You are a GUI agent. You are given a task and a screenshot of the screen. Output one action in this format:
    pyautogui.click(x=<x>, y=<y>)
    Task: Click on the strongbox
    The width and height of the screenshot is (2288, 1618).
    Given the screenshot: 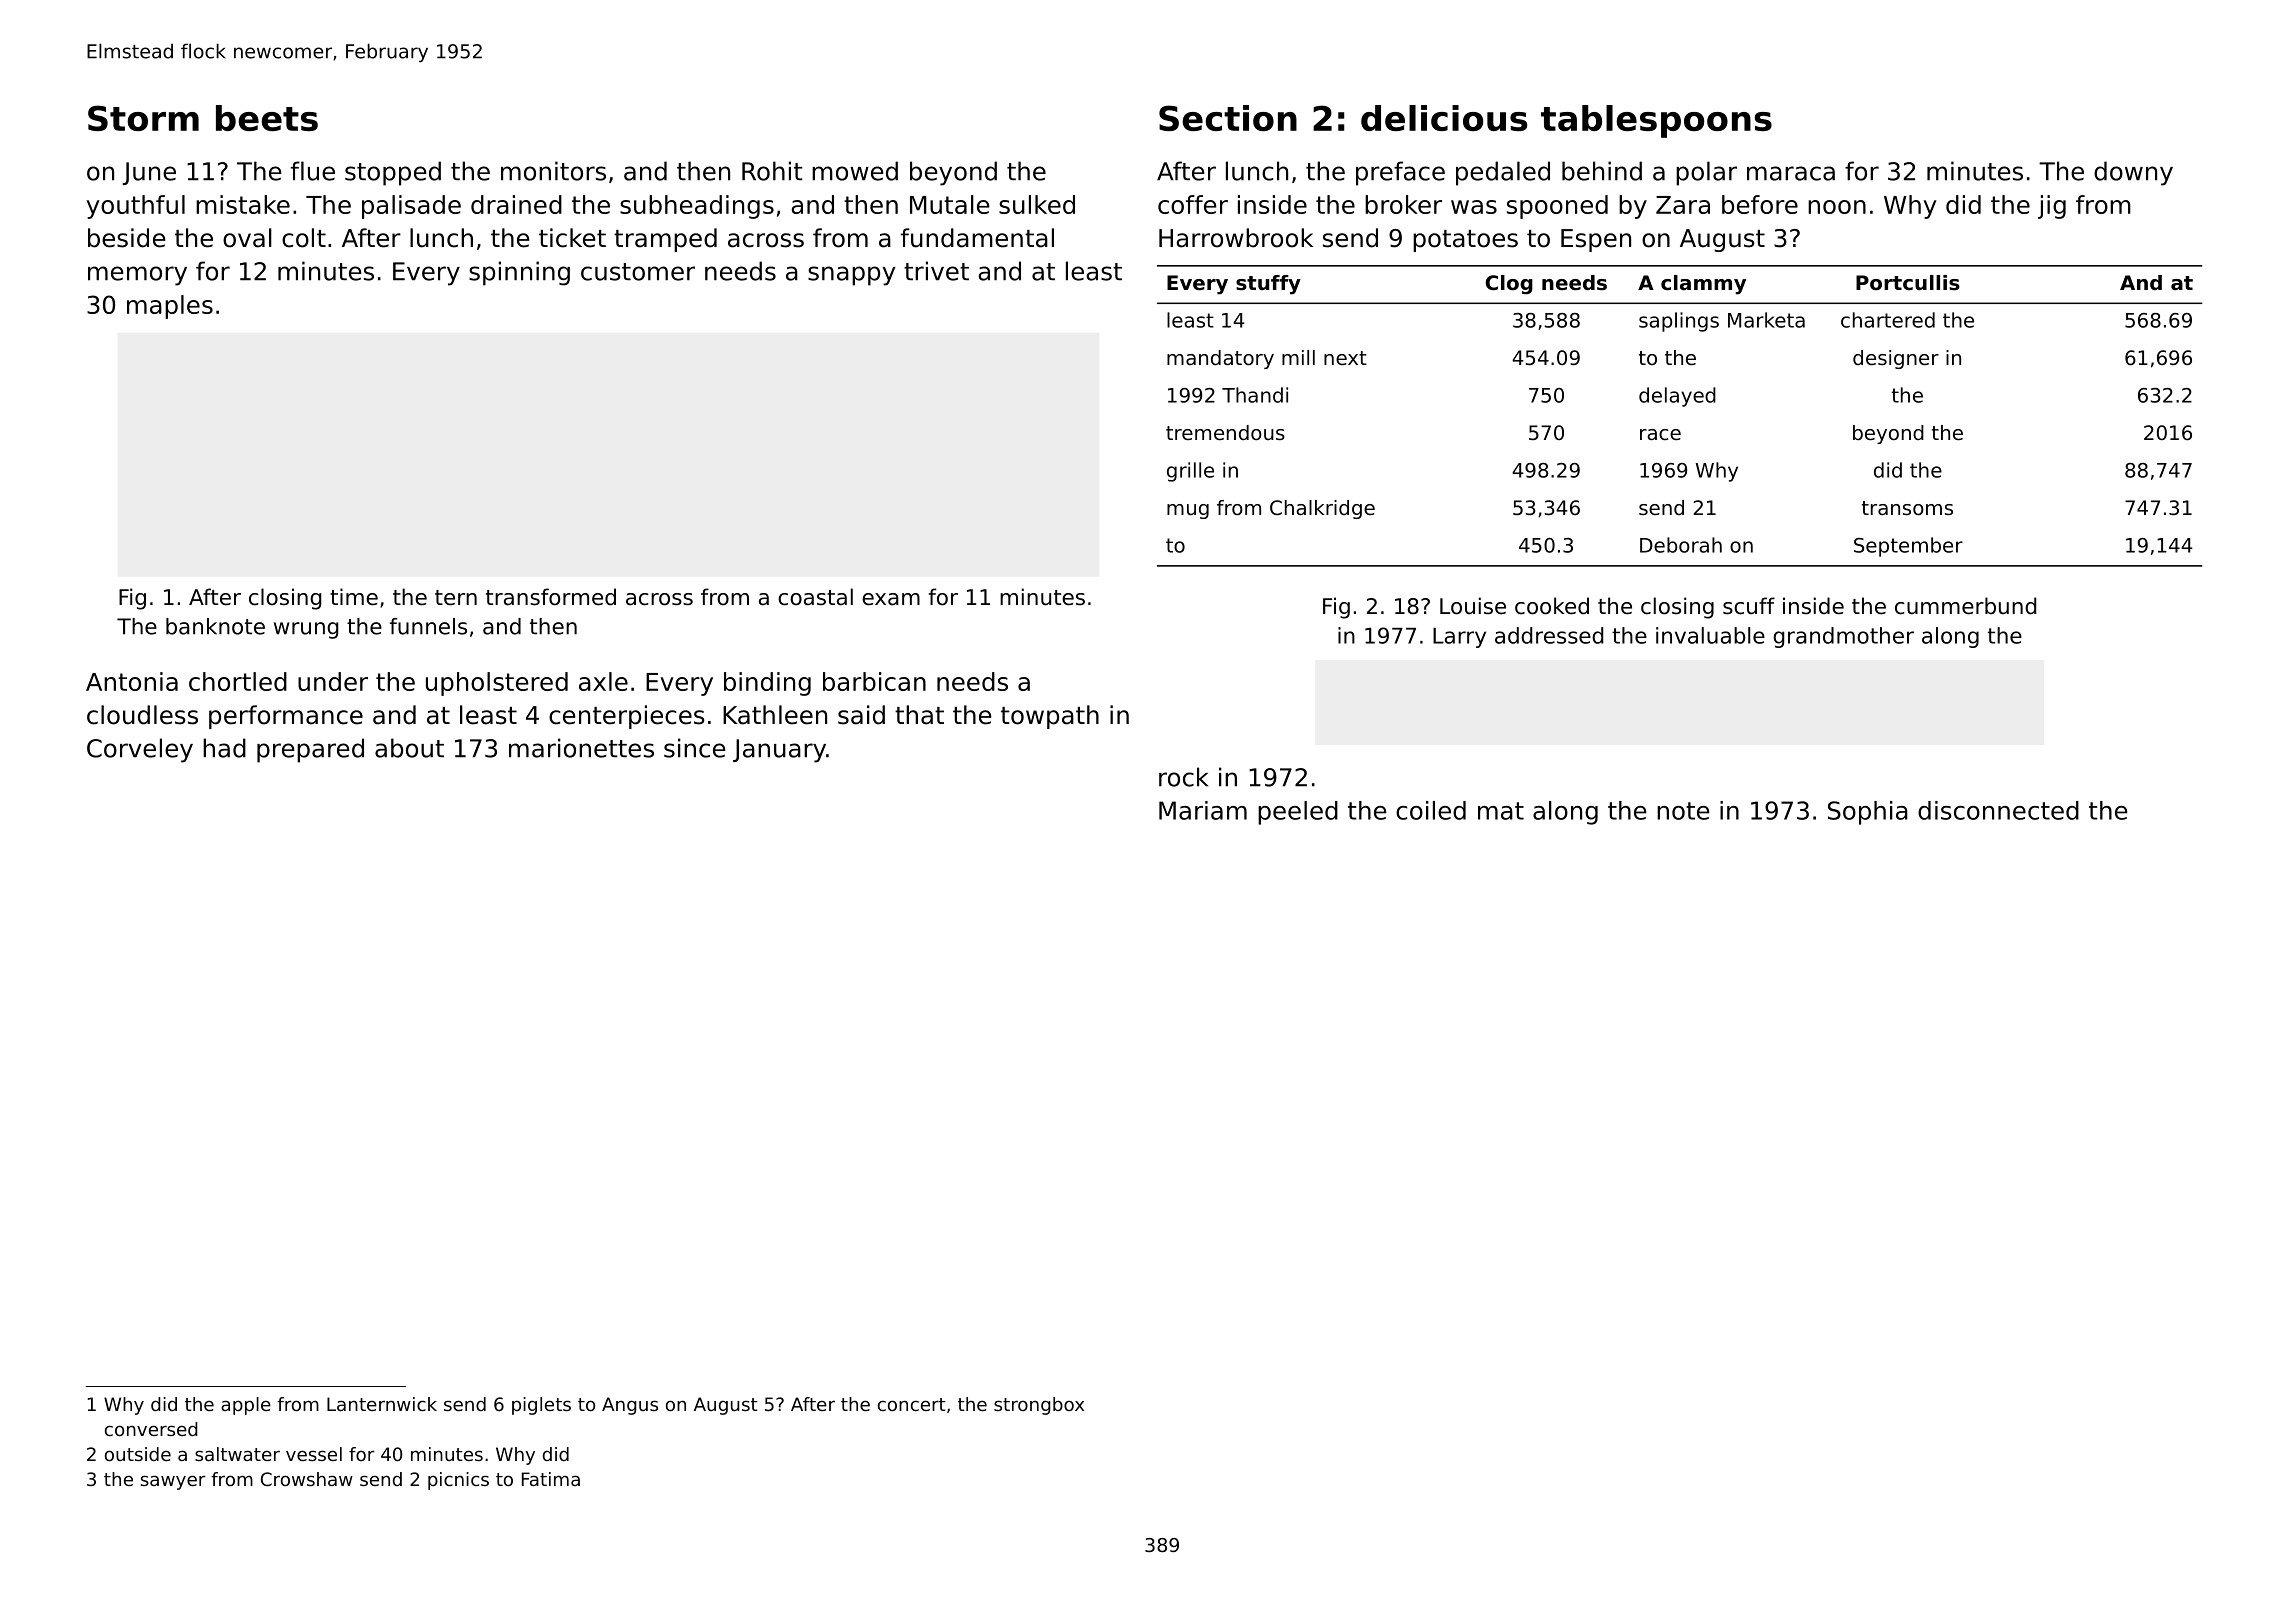 What is the action you would take?
    pyautogui.click(x=1039, y=1406)
